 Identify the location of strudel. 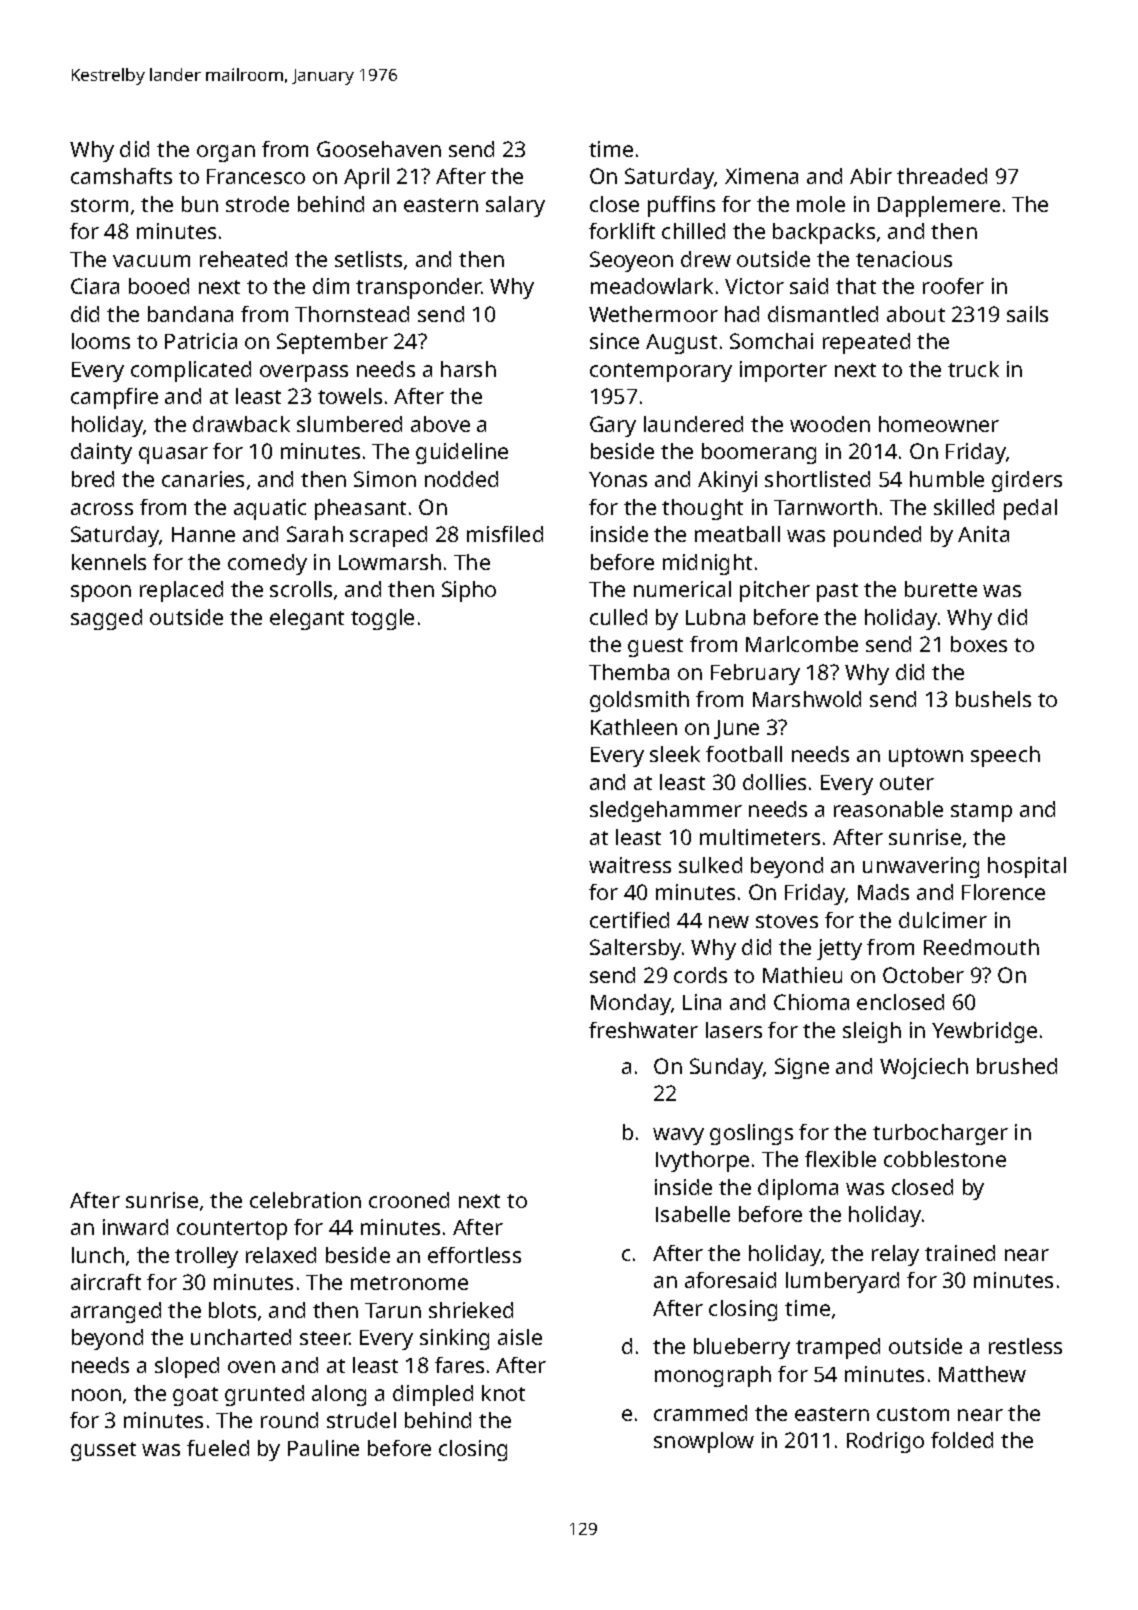
(361, 1420).
